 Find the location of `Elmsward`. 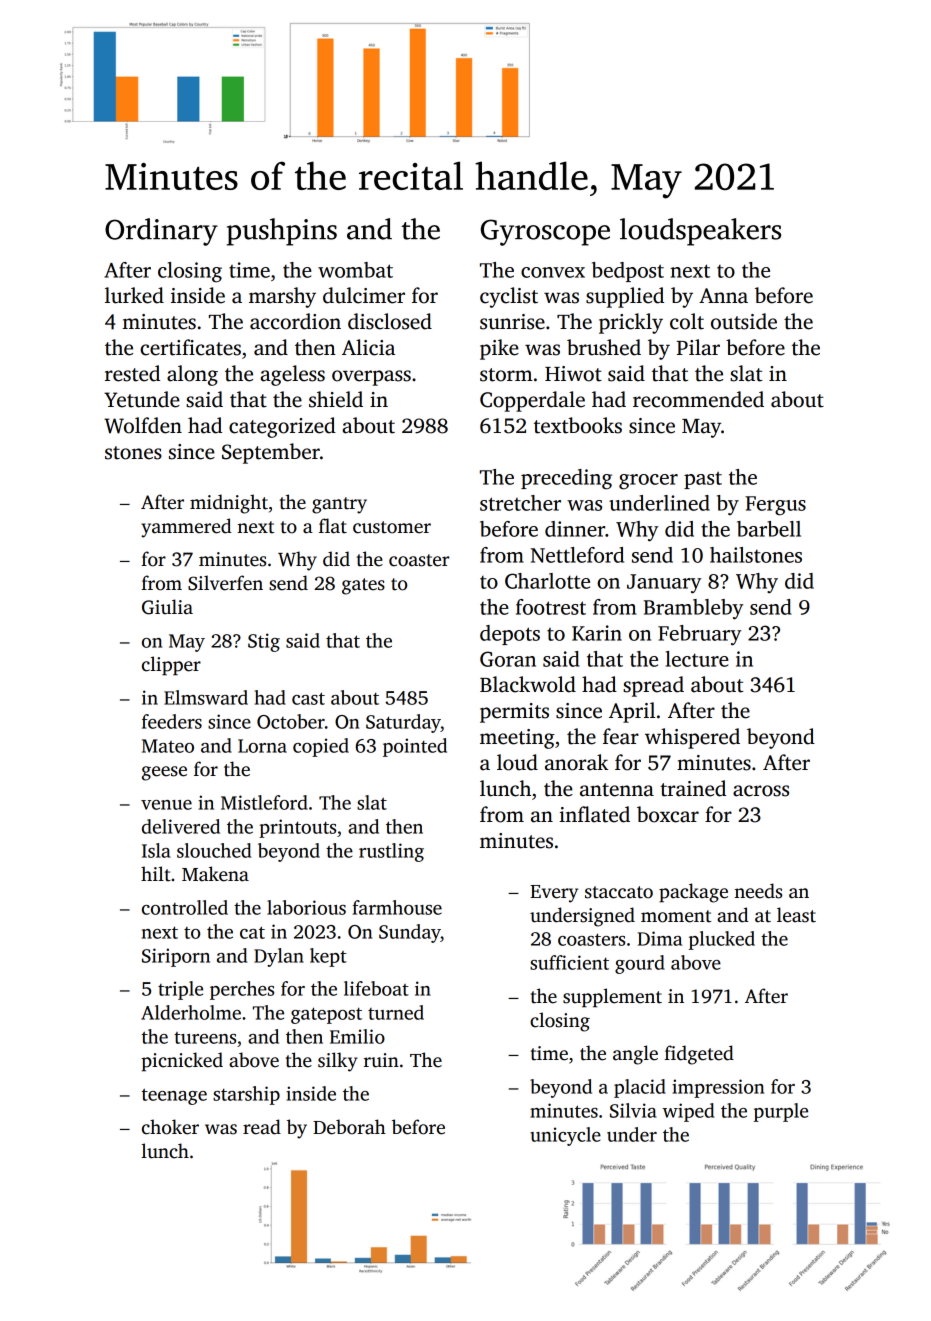

Elmsward is located at coordinates (206, 697).
